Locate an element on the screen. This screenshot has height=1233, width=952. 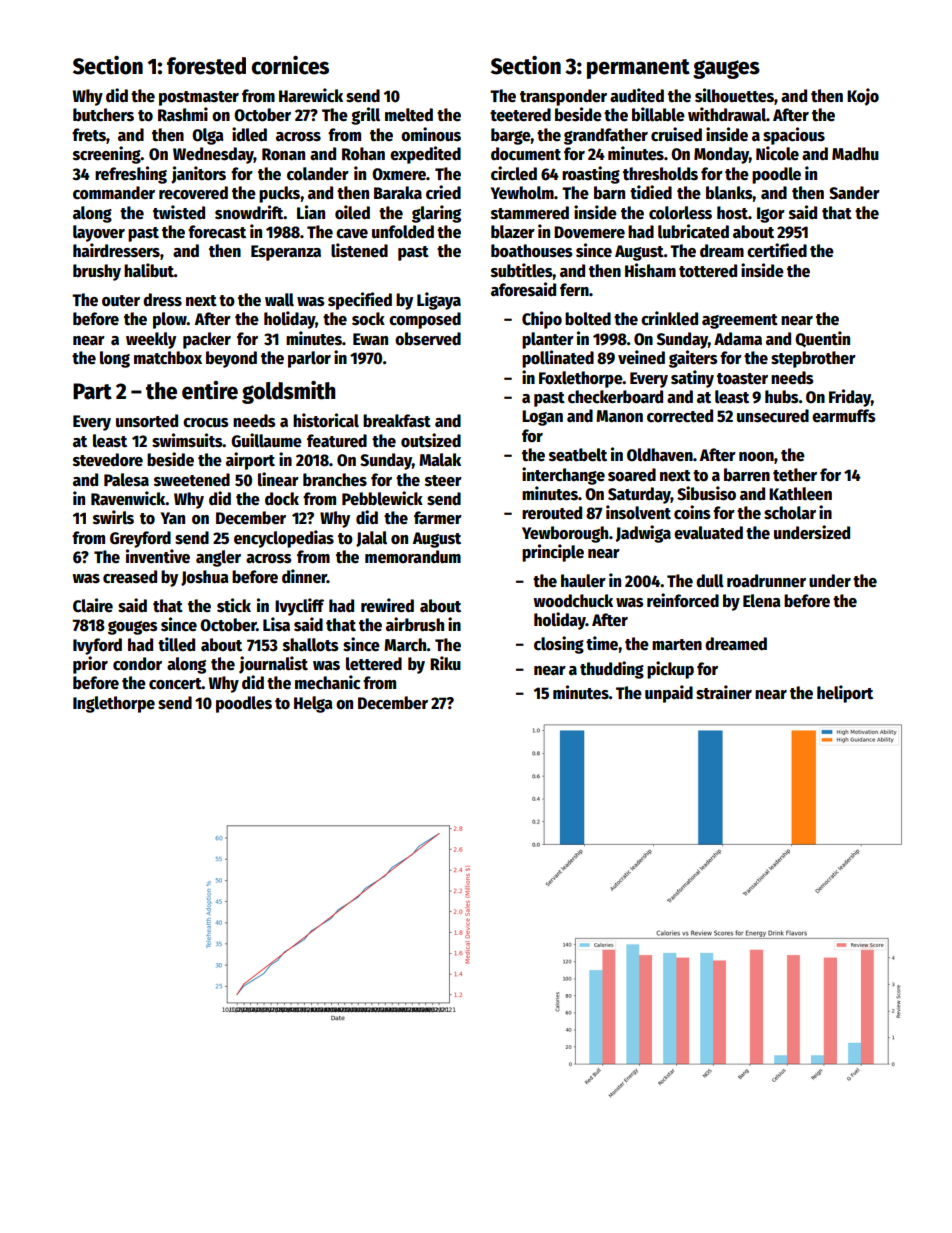
forested is located at coordinates (206, 66).
